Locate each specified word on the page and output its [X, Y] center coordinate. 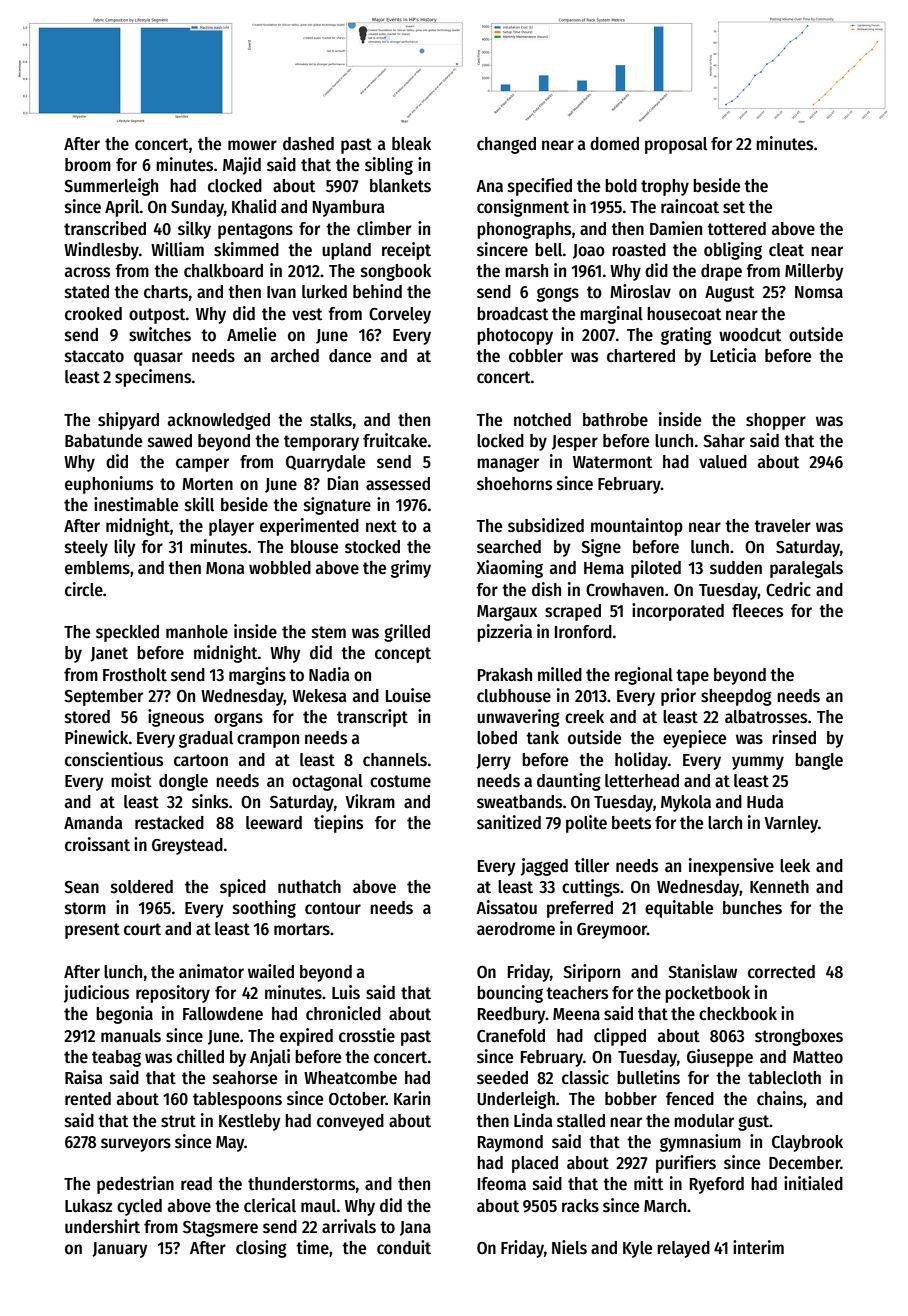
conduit [404, 1247]
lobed [497, 738]
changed [506, 145]
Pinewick [96, 737]
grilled [407, 633]
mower [252, 145]
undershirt [102, 1226]
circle [84, 589]
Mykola [686, 803]
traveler [782, 526]
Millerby [814, 272]
